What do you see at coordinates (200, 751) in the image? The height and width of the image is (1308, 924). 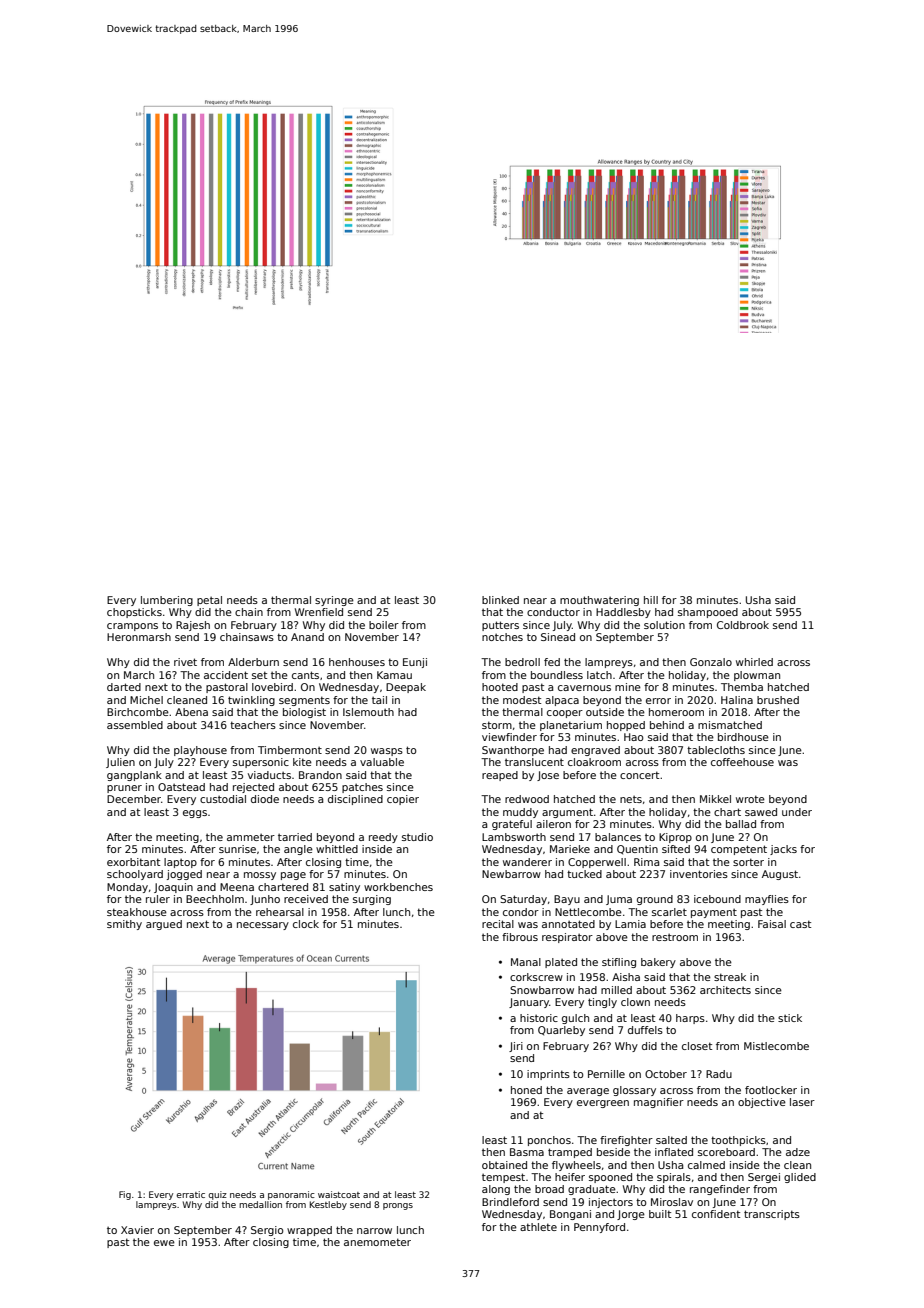 I see `playhouse` at bounding box center [200, 751].
